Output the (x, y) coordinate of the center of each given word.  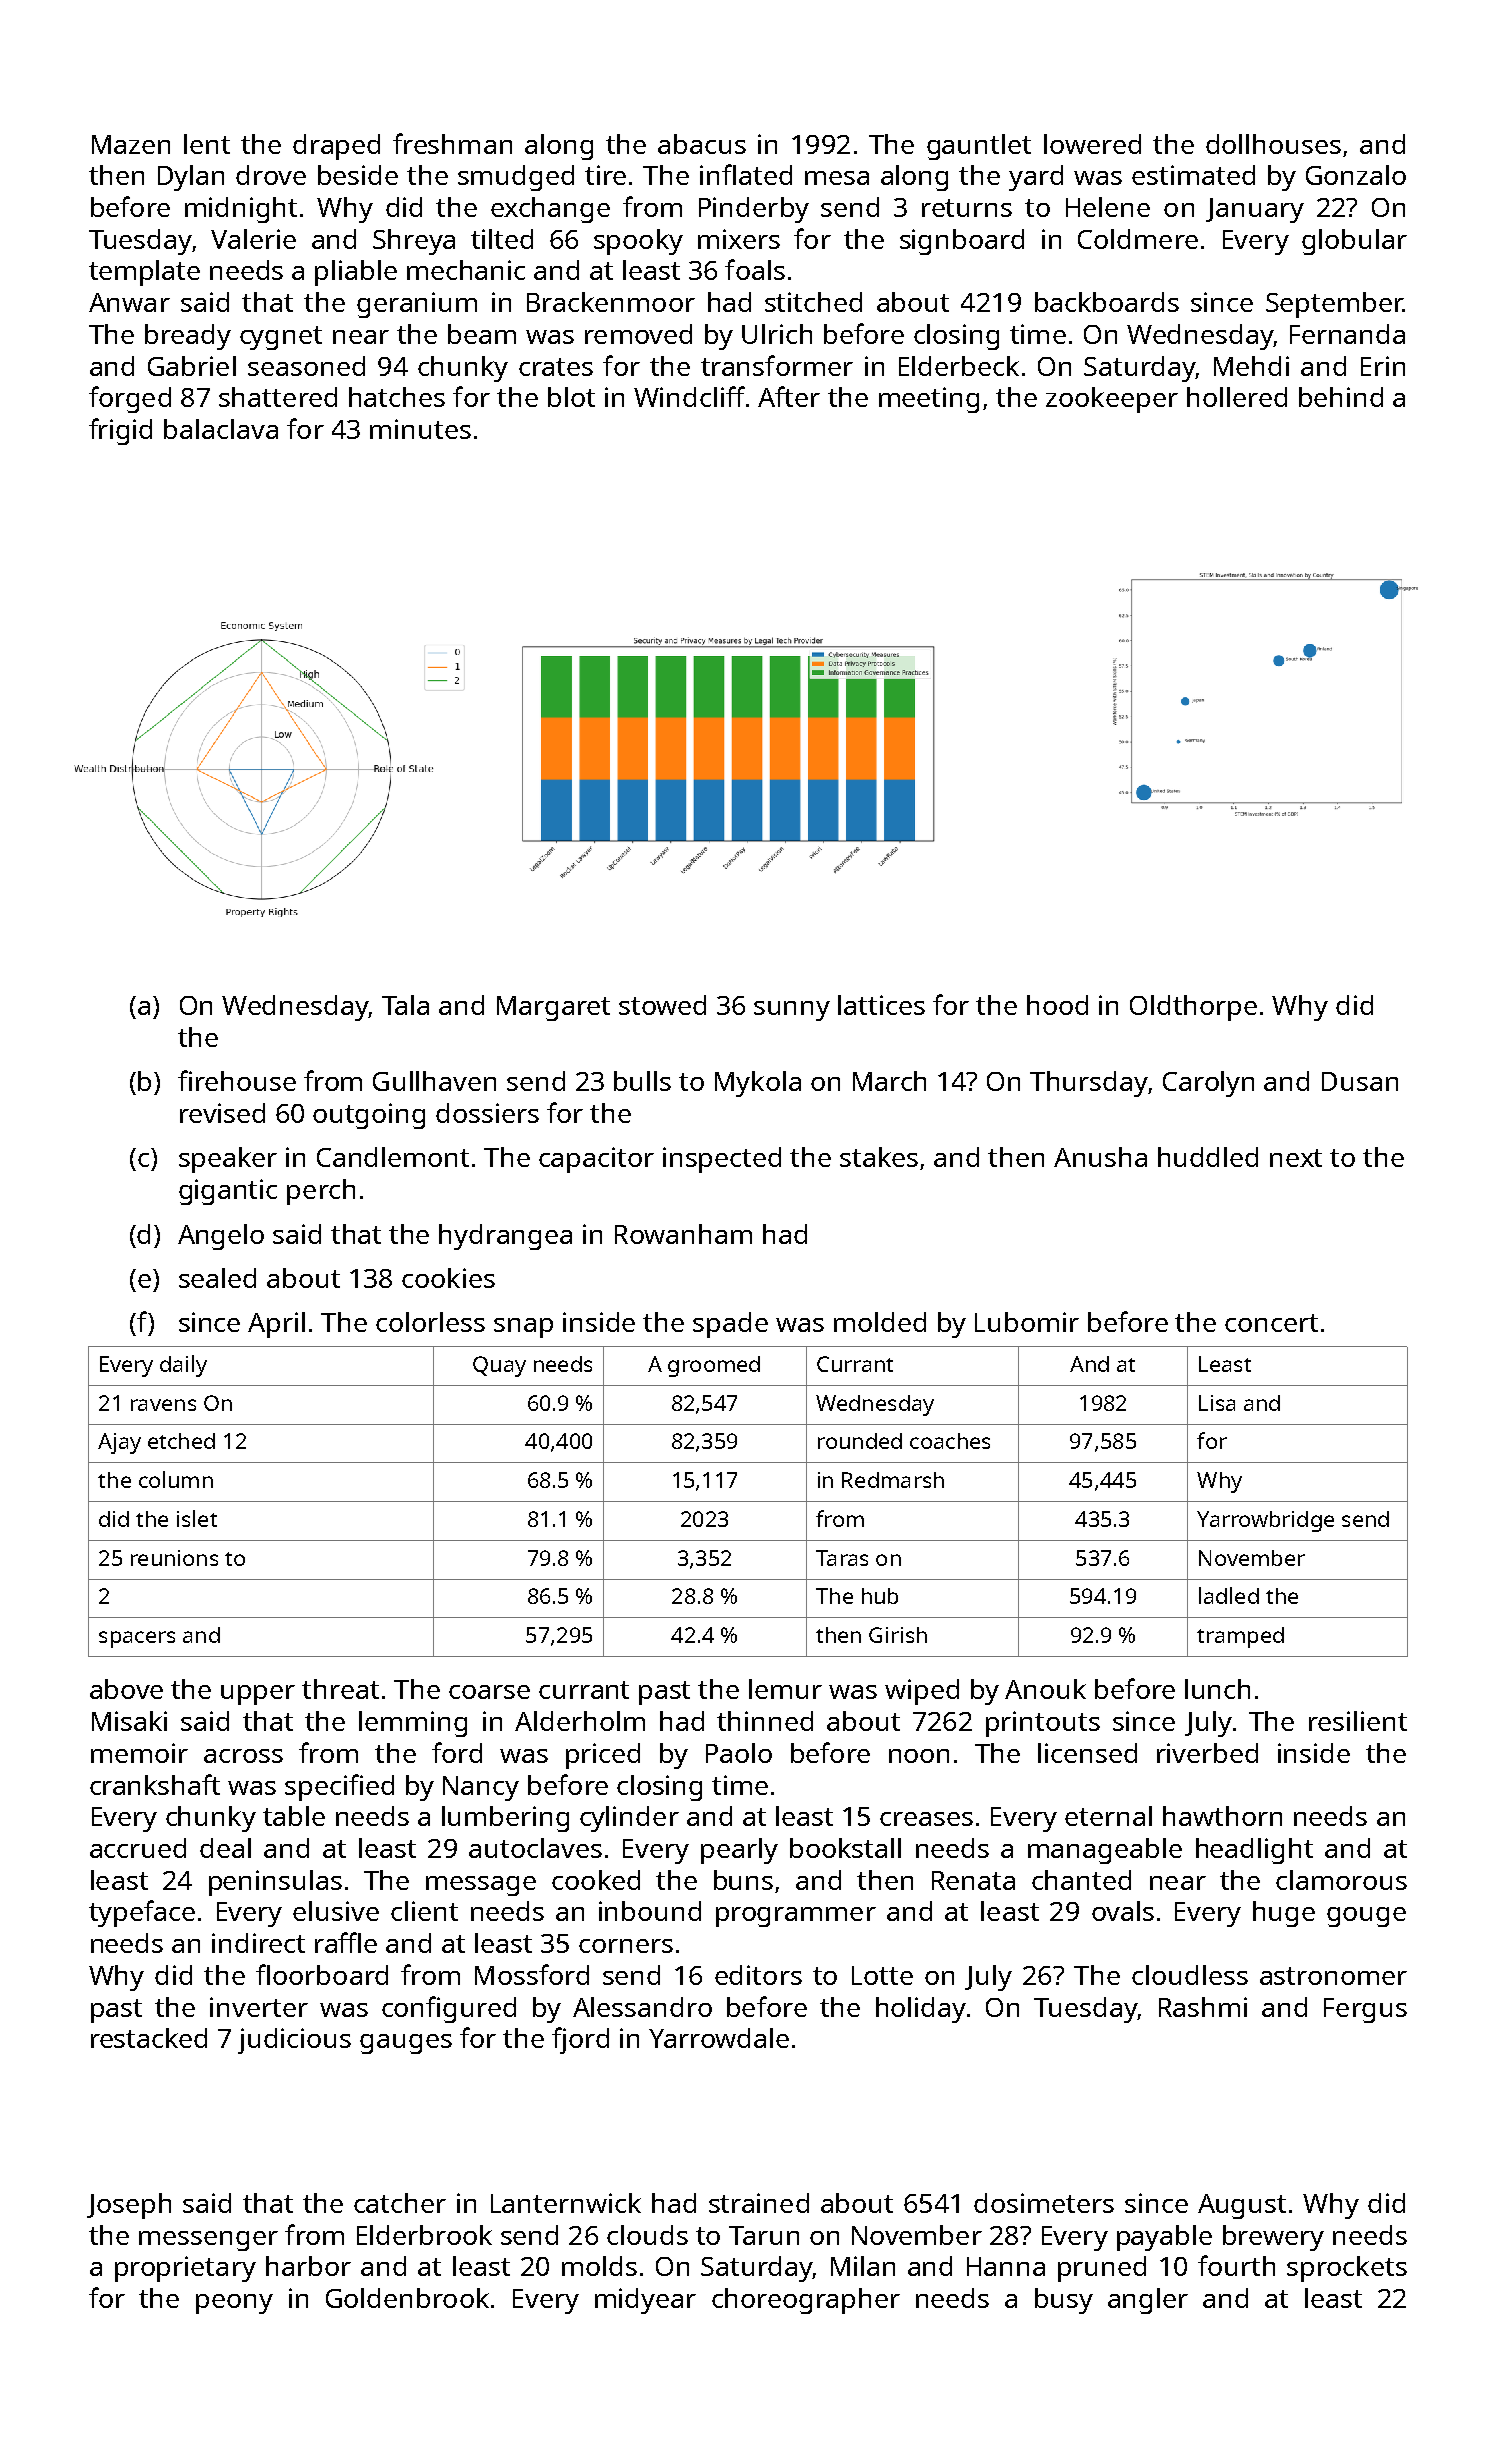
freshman (452, 143)
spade (730, 1325)
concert (1271, 1323)
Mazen (131, 144)
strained (759, 2203)
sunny (792, 1011)
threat (340, 1689)
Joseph (129, 2206)
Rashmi (1203, 2007)
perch (321, 1192)
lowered (1092, 144)
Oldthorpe (1193, 1008)
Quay (499, 1366)
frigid (120, 431)
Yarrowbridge (1265, 1521)
